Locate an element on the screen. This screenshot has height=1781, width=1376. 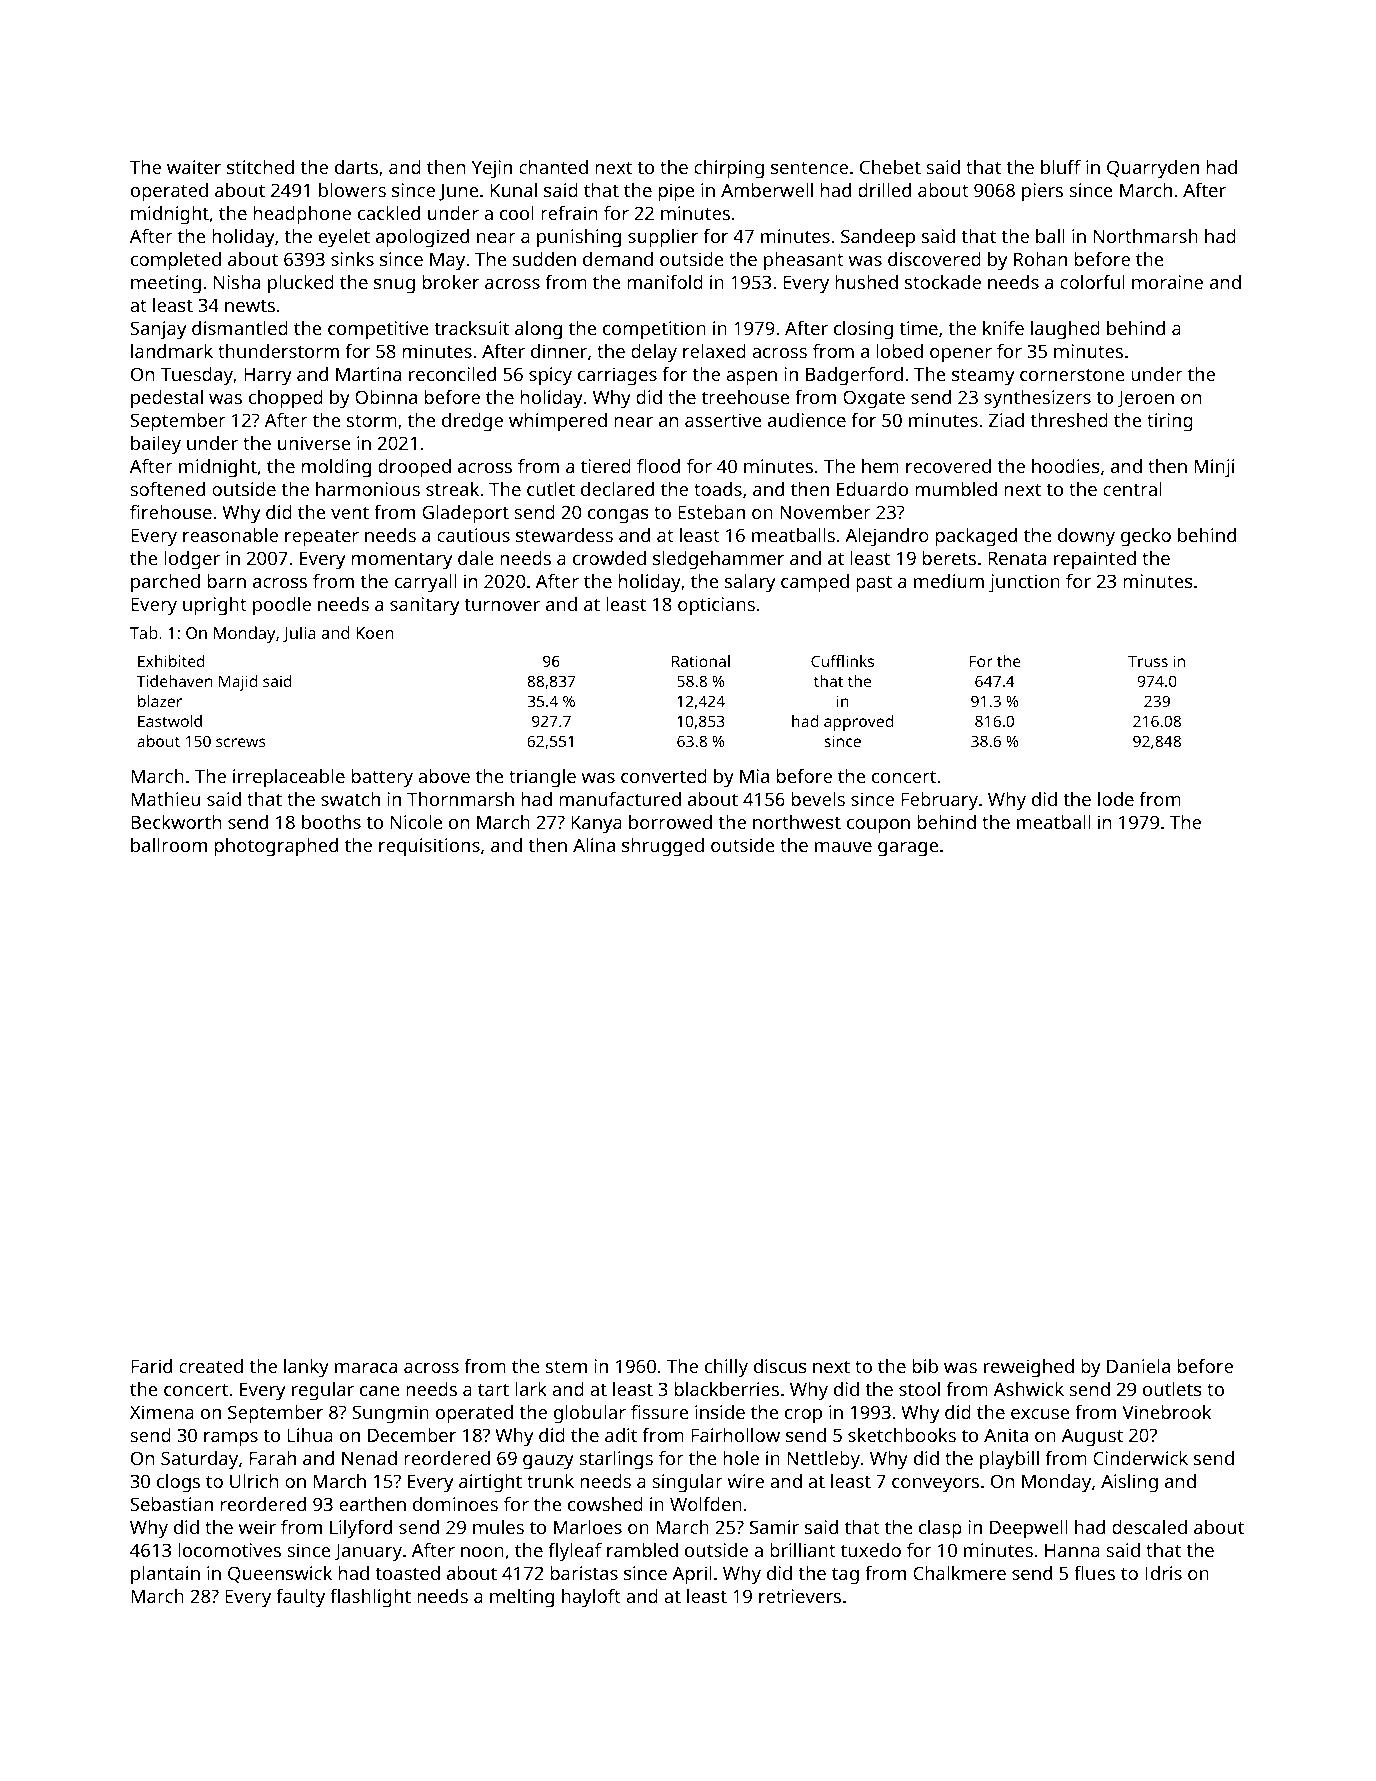
created is located at coordinates (211, 1366).
